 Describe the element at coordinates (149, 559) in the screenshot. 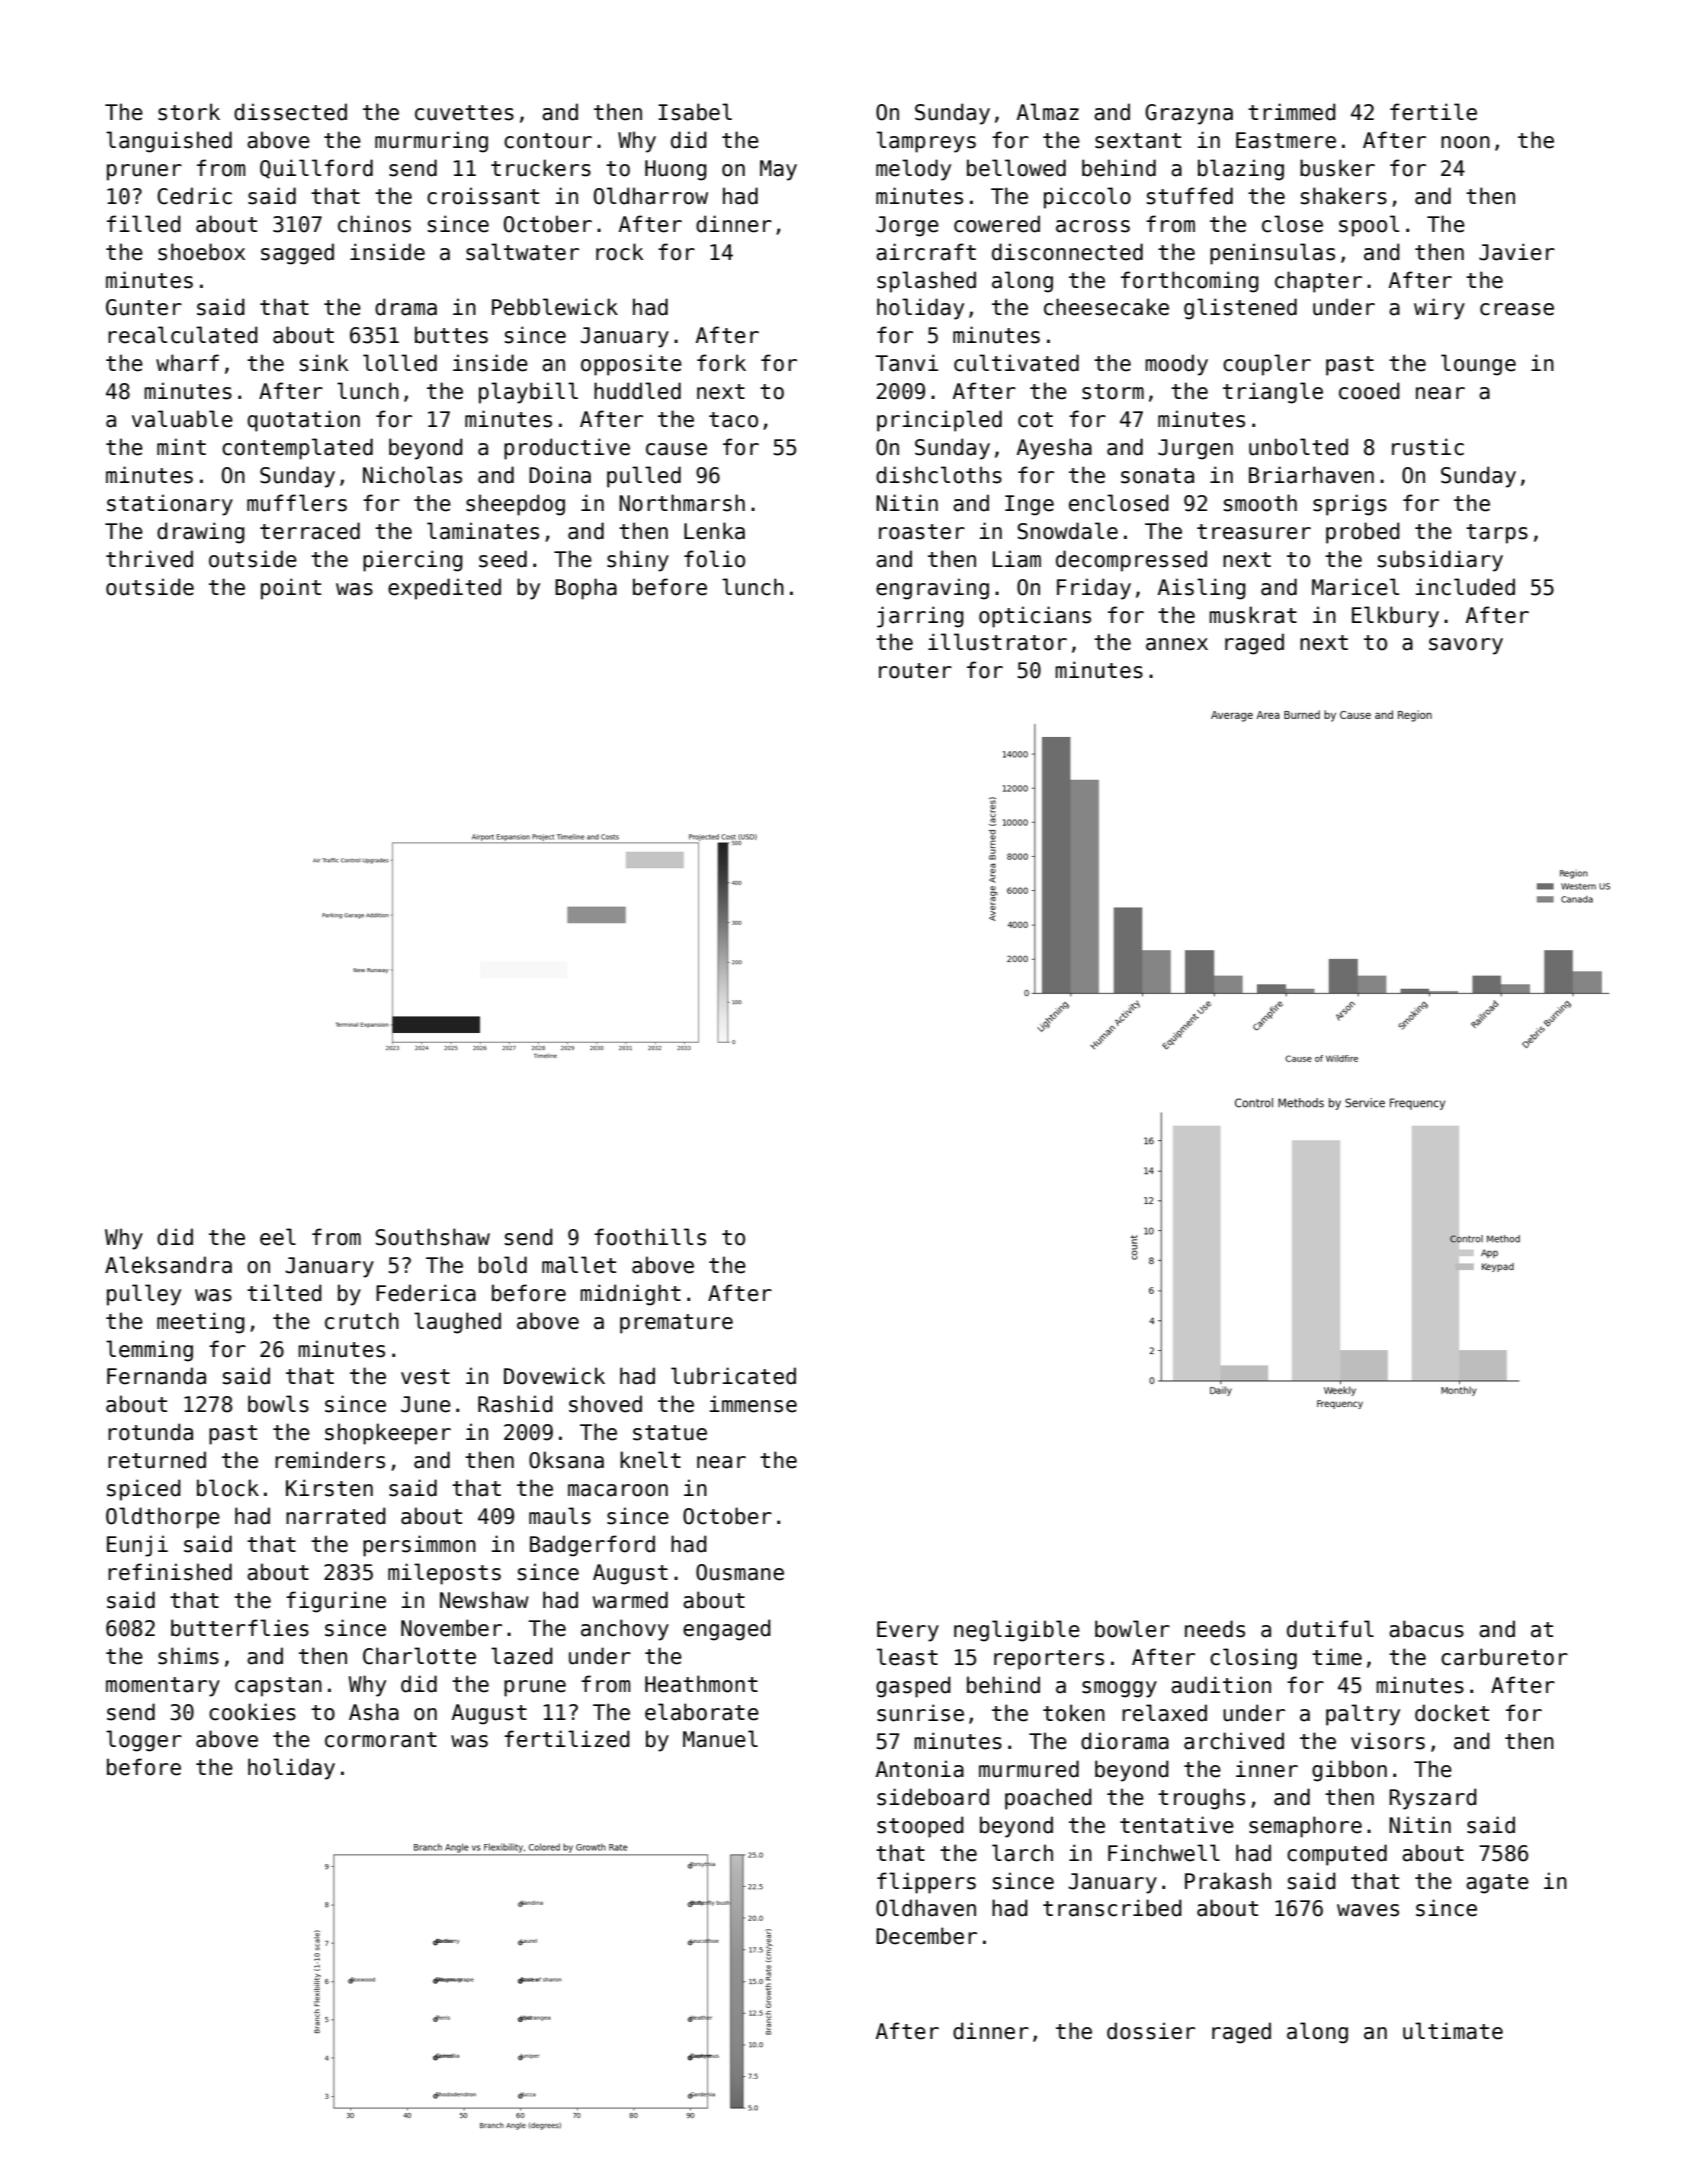

I see `thrived` at that location.
